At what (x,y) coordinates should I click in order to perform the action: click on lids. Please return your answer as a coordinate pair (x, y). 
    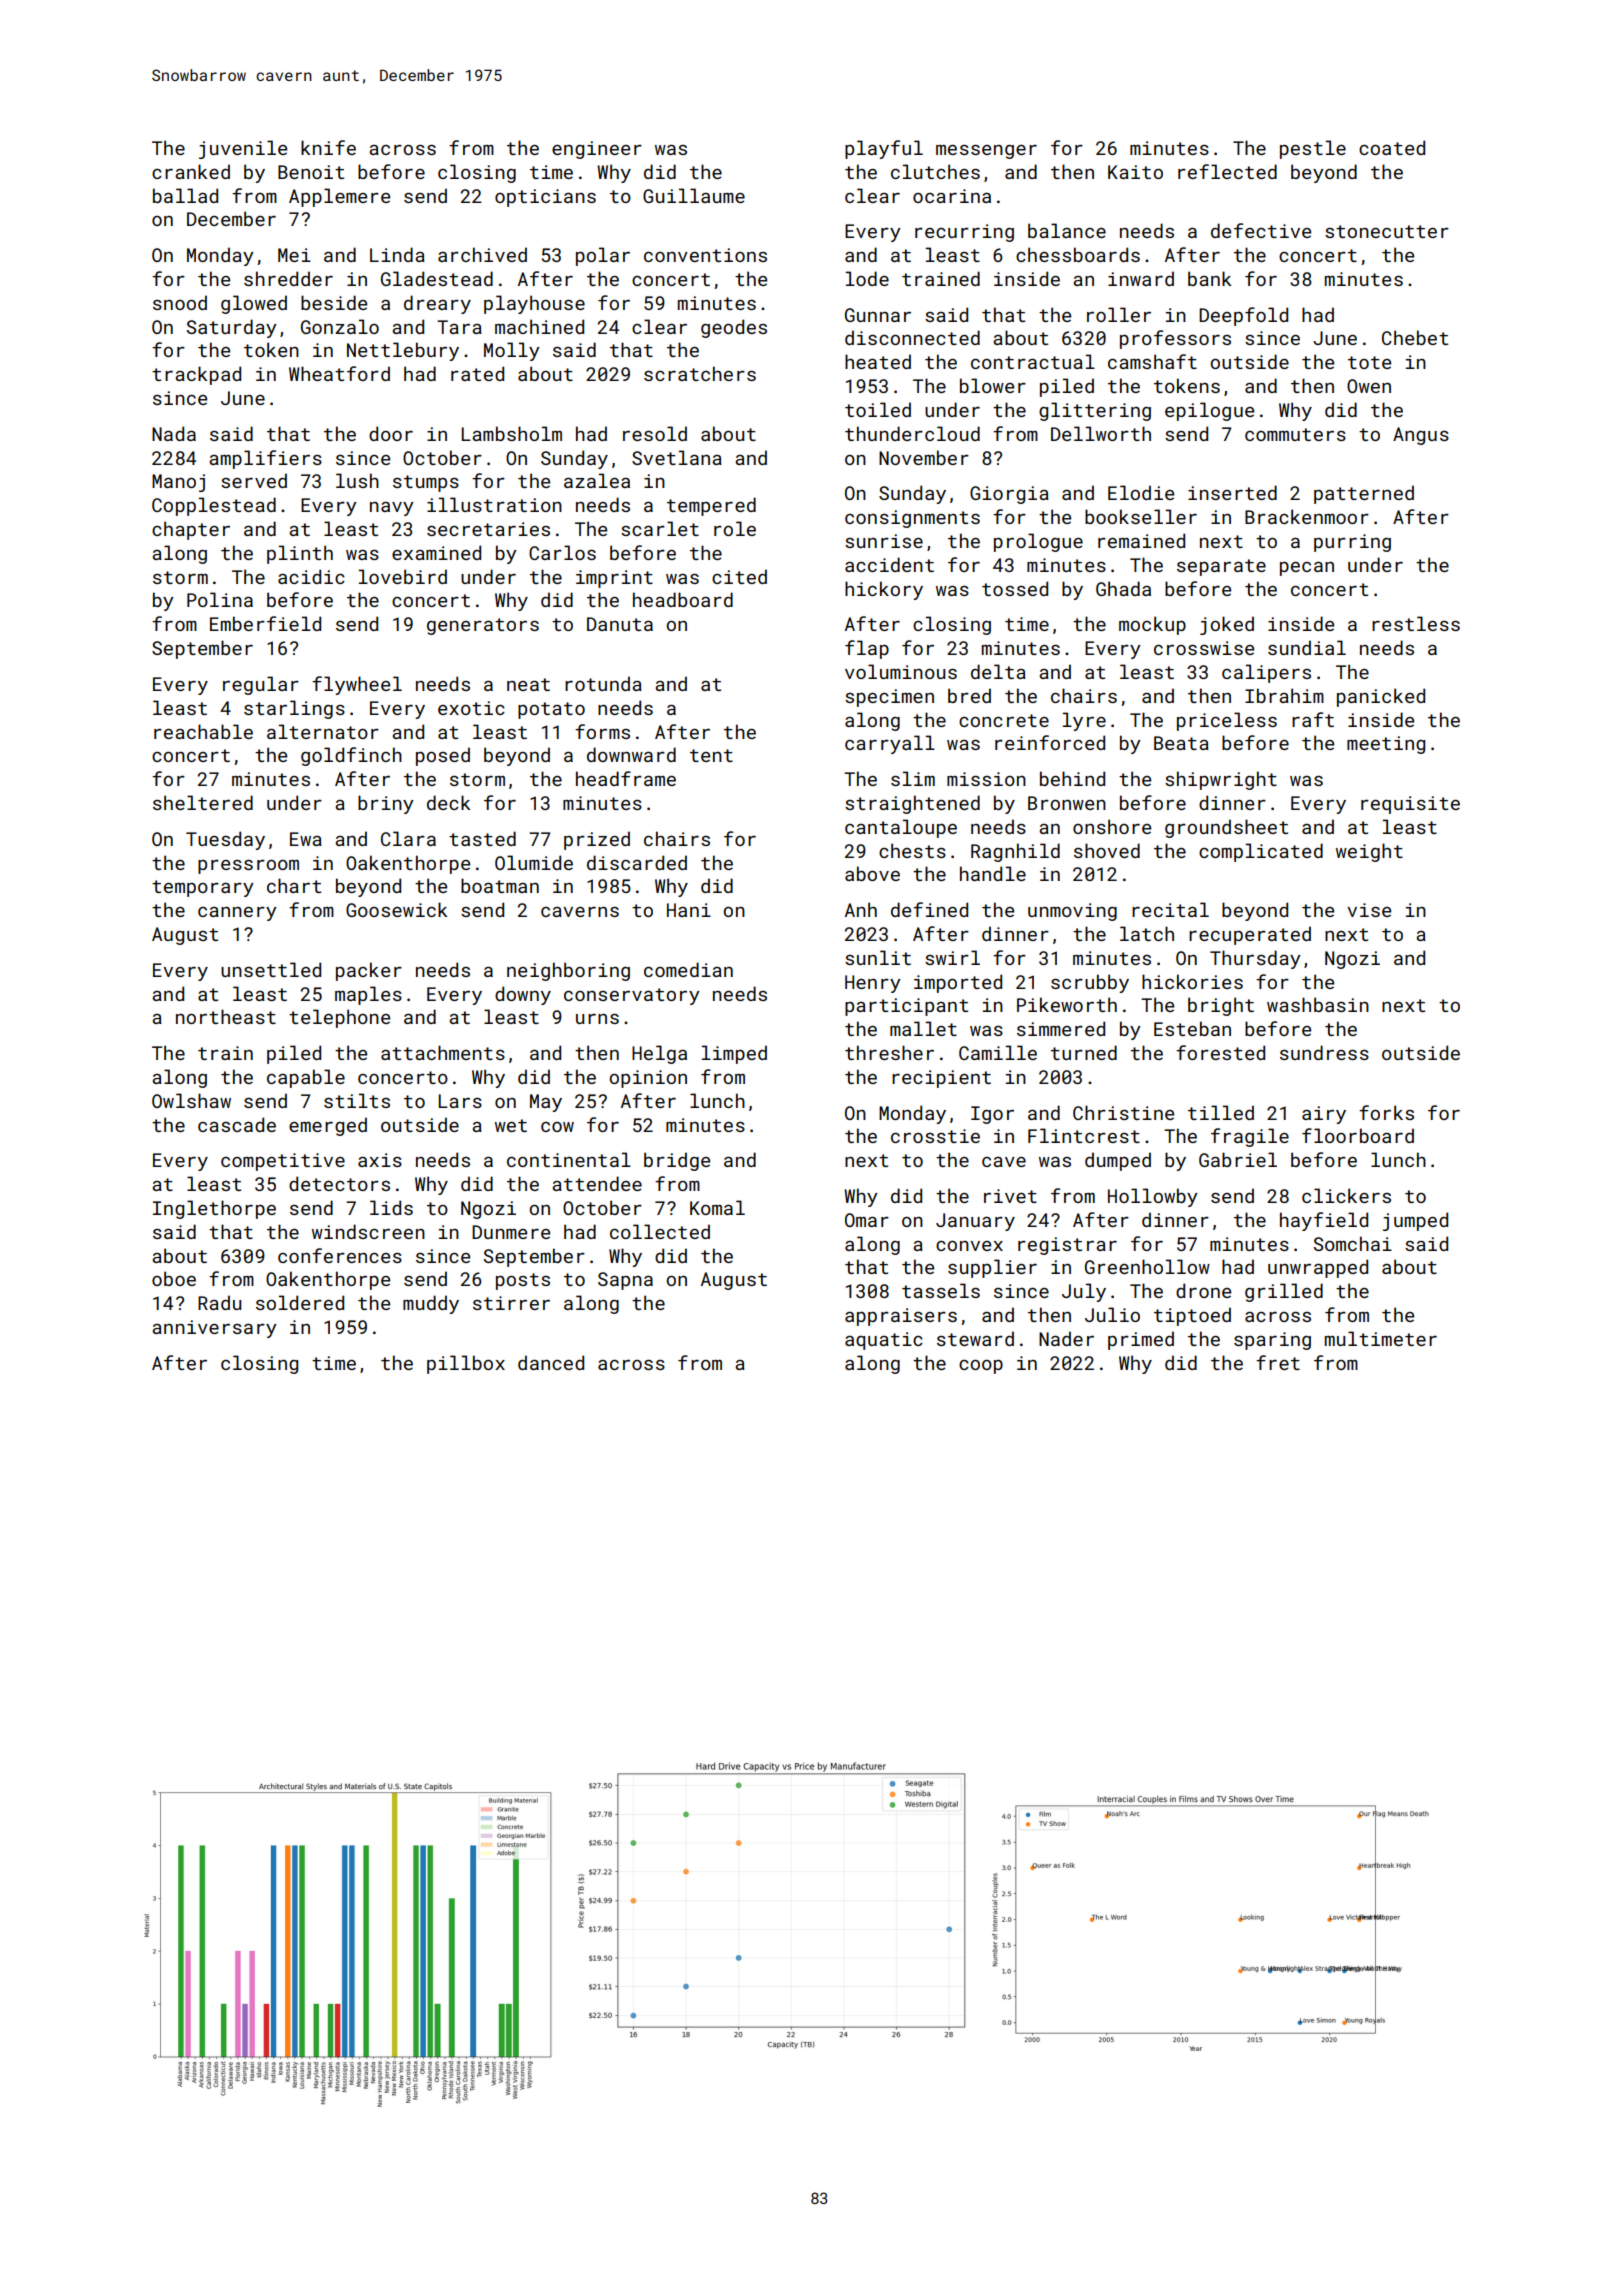
    Looking at the image, I should click on (391, 1207).
